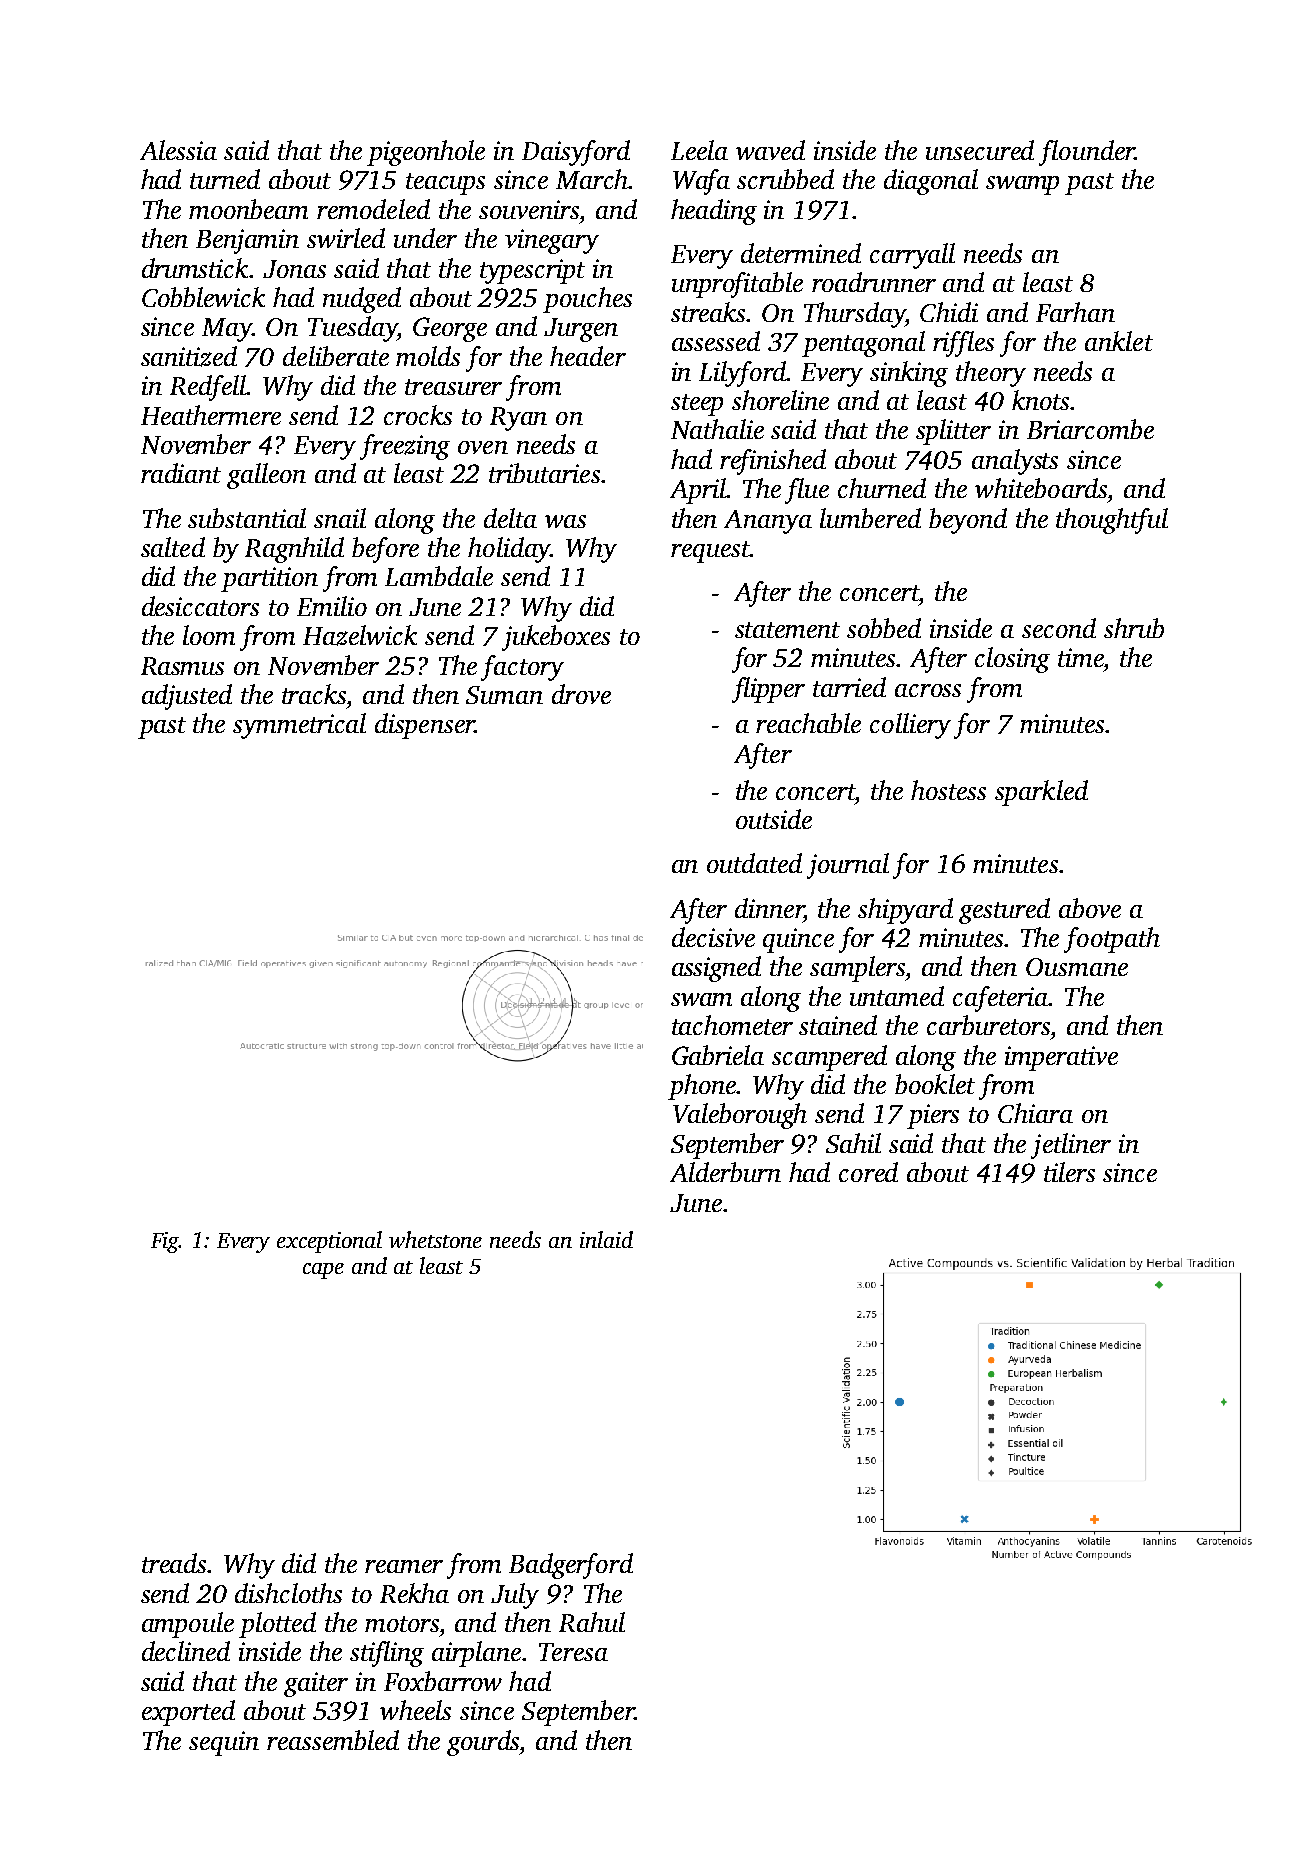 This screenshot has height=1859, width=1314. I want to click on before, so click(385, 550).
